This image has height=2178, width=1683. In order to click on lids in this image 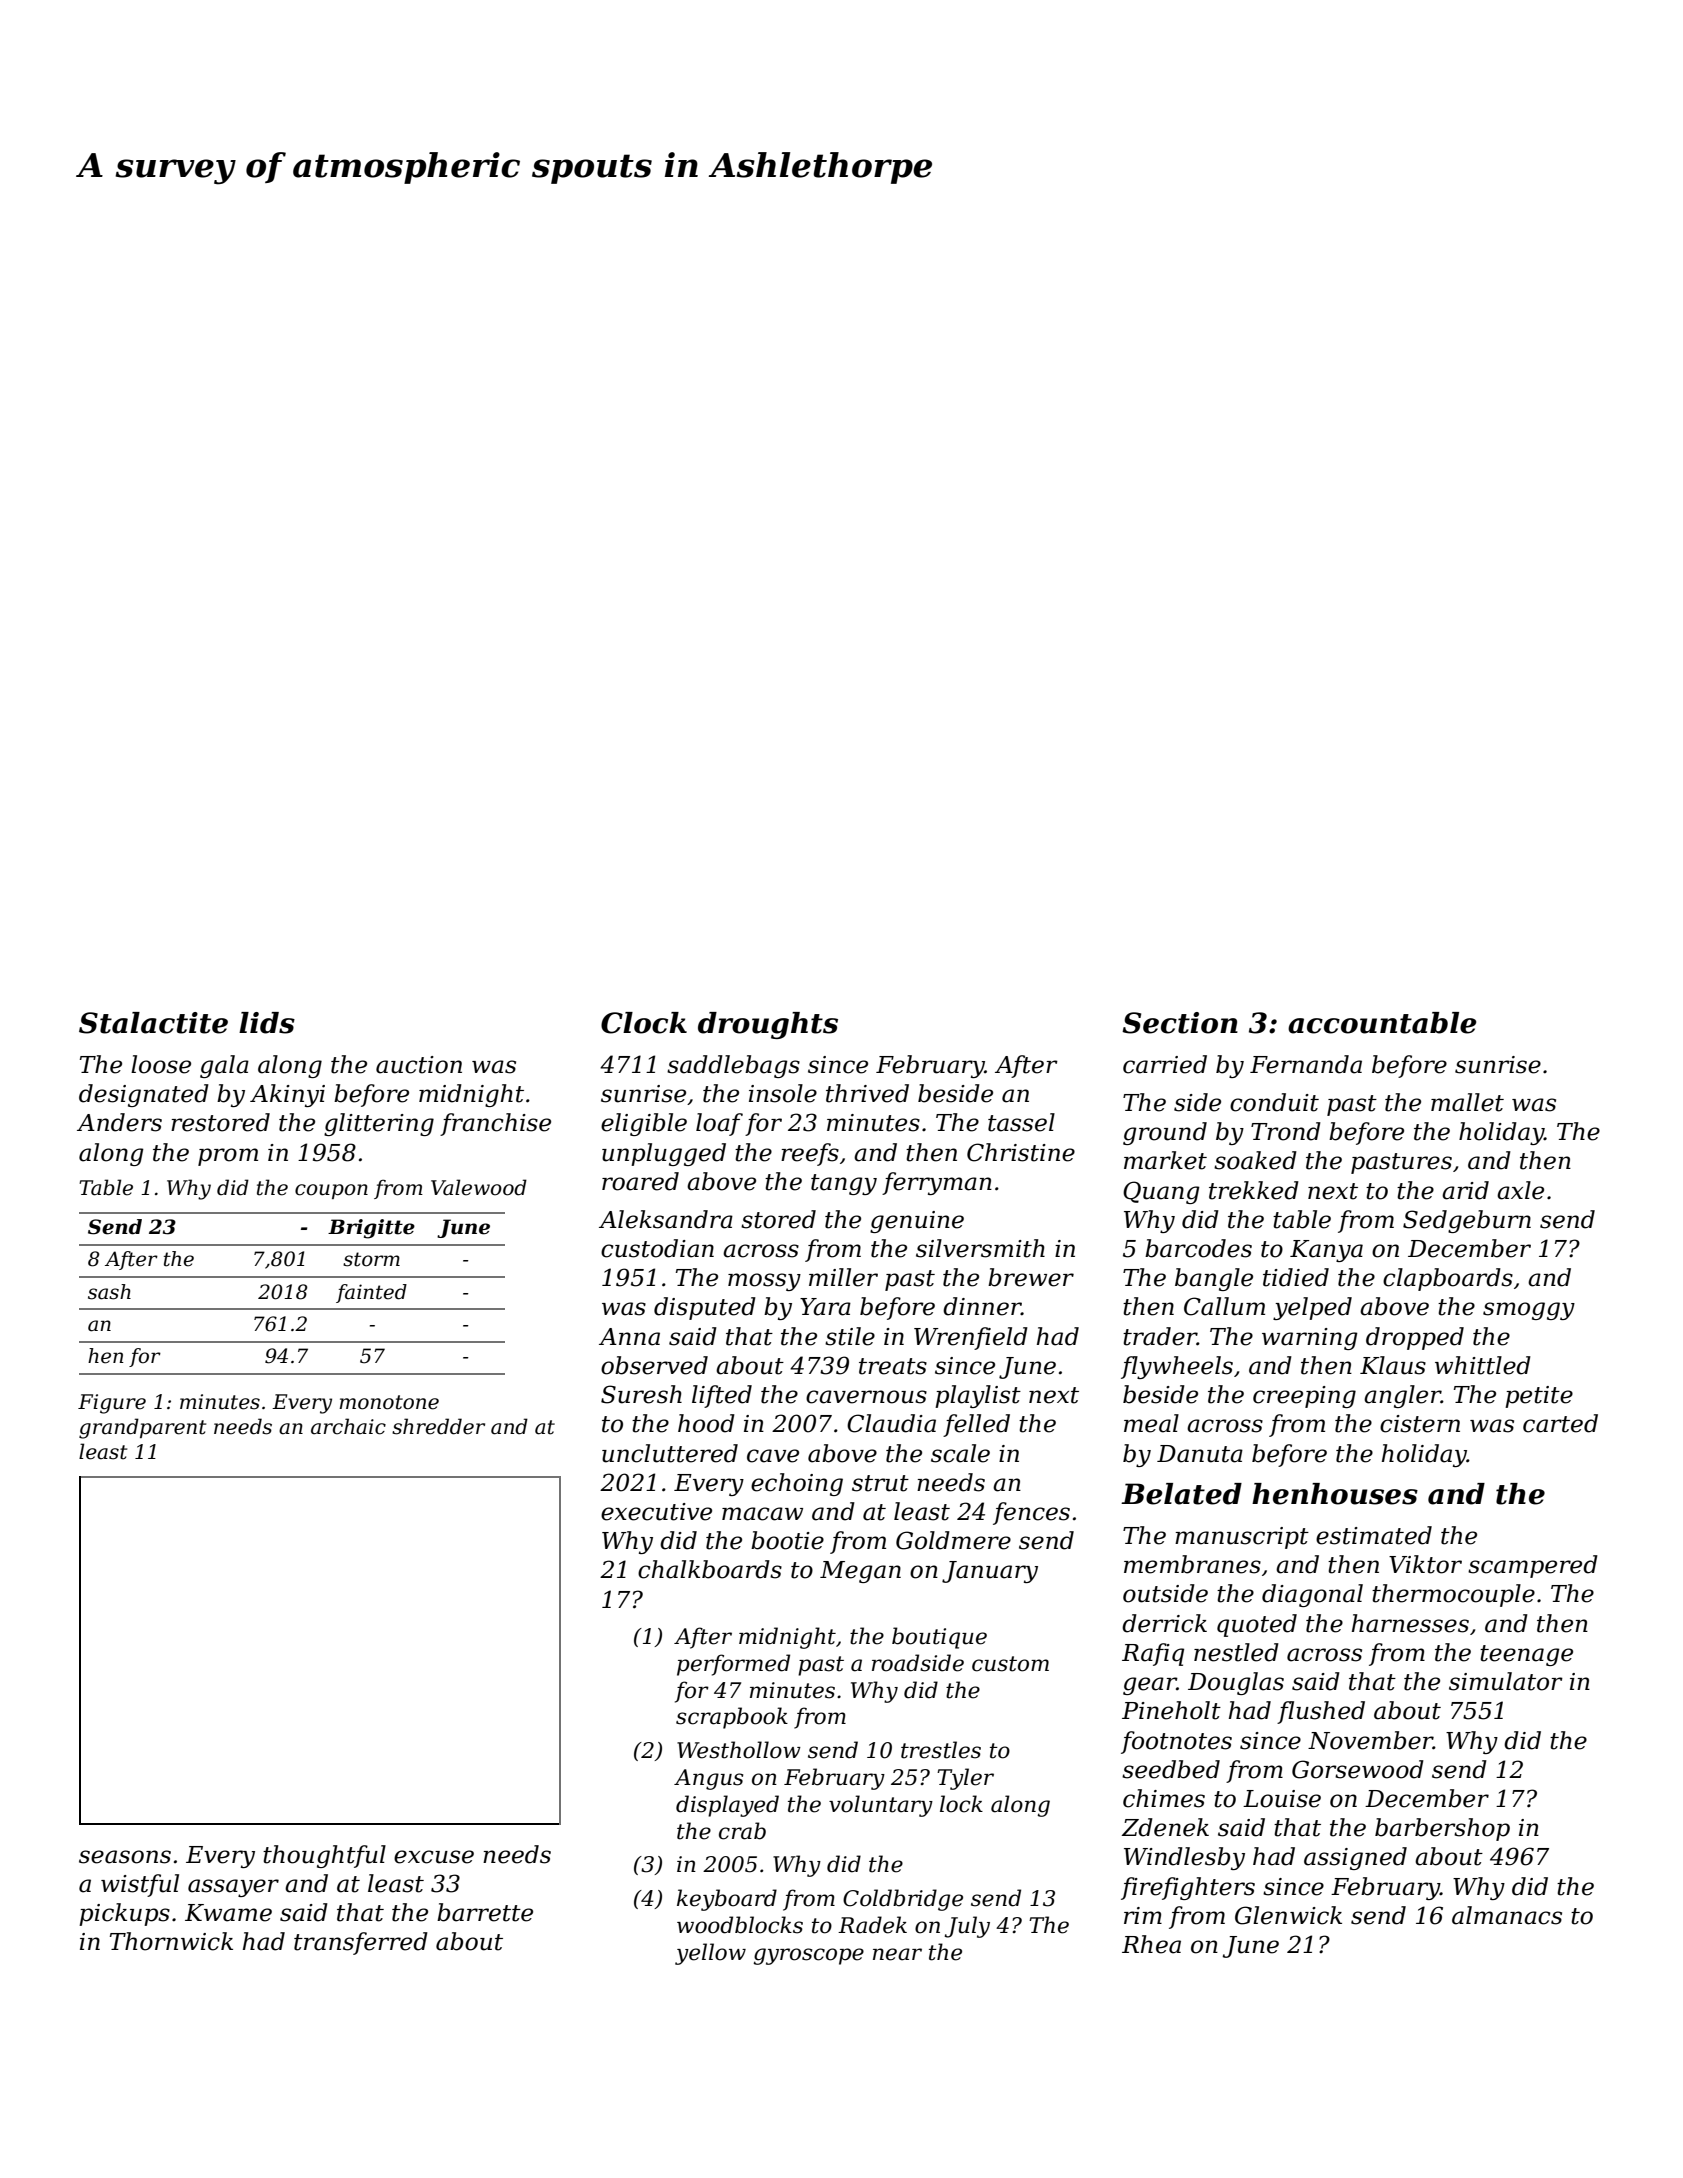, I will do `click(267, 1023)`.
